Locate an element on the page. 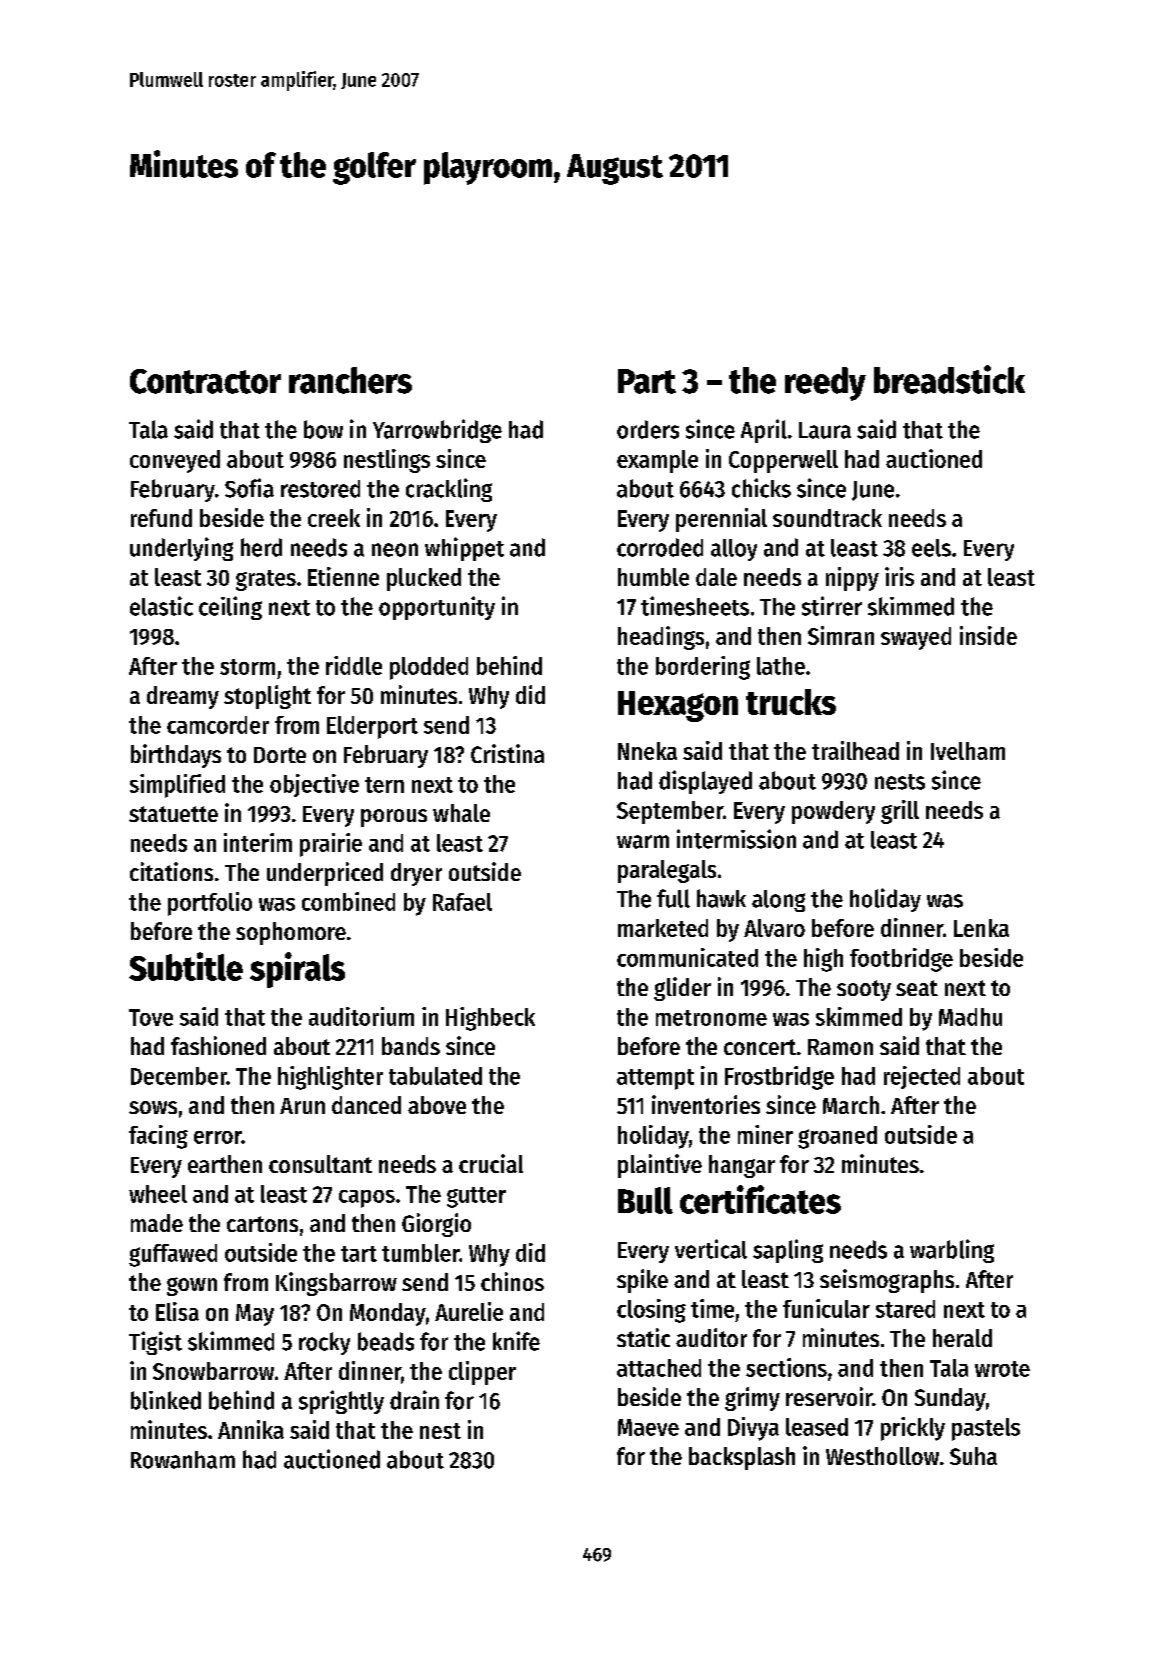  Tigist is located at coordinates (155, 1343).
